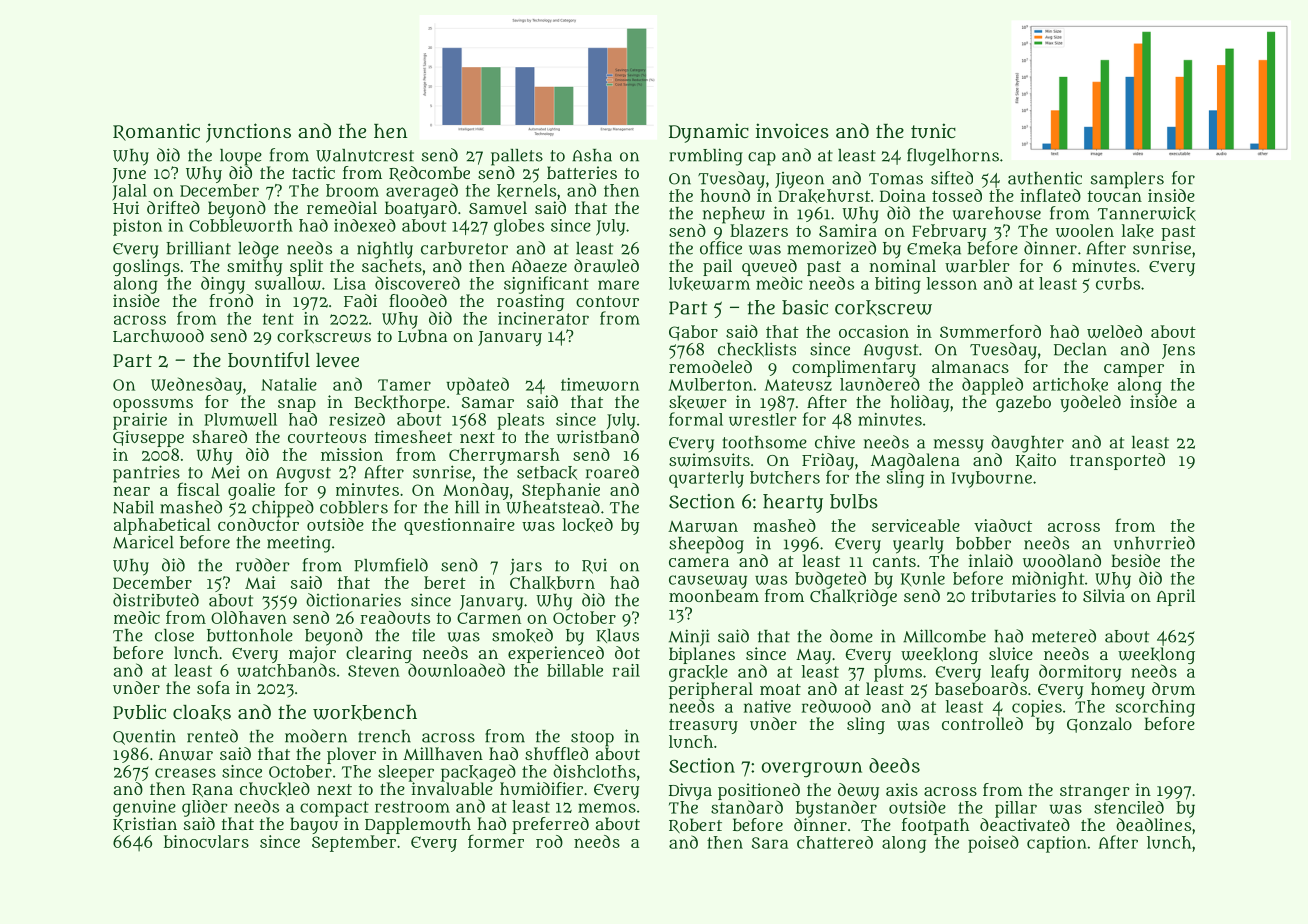  What do you see at coordinates (594, 771) in the document?
I see `dishcloths` at bounding box center [594, 771].
